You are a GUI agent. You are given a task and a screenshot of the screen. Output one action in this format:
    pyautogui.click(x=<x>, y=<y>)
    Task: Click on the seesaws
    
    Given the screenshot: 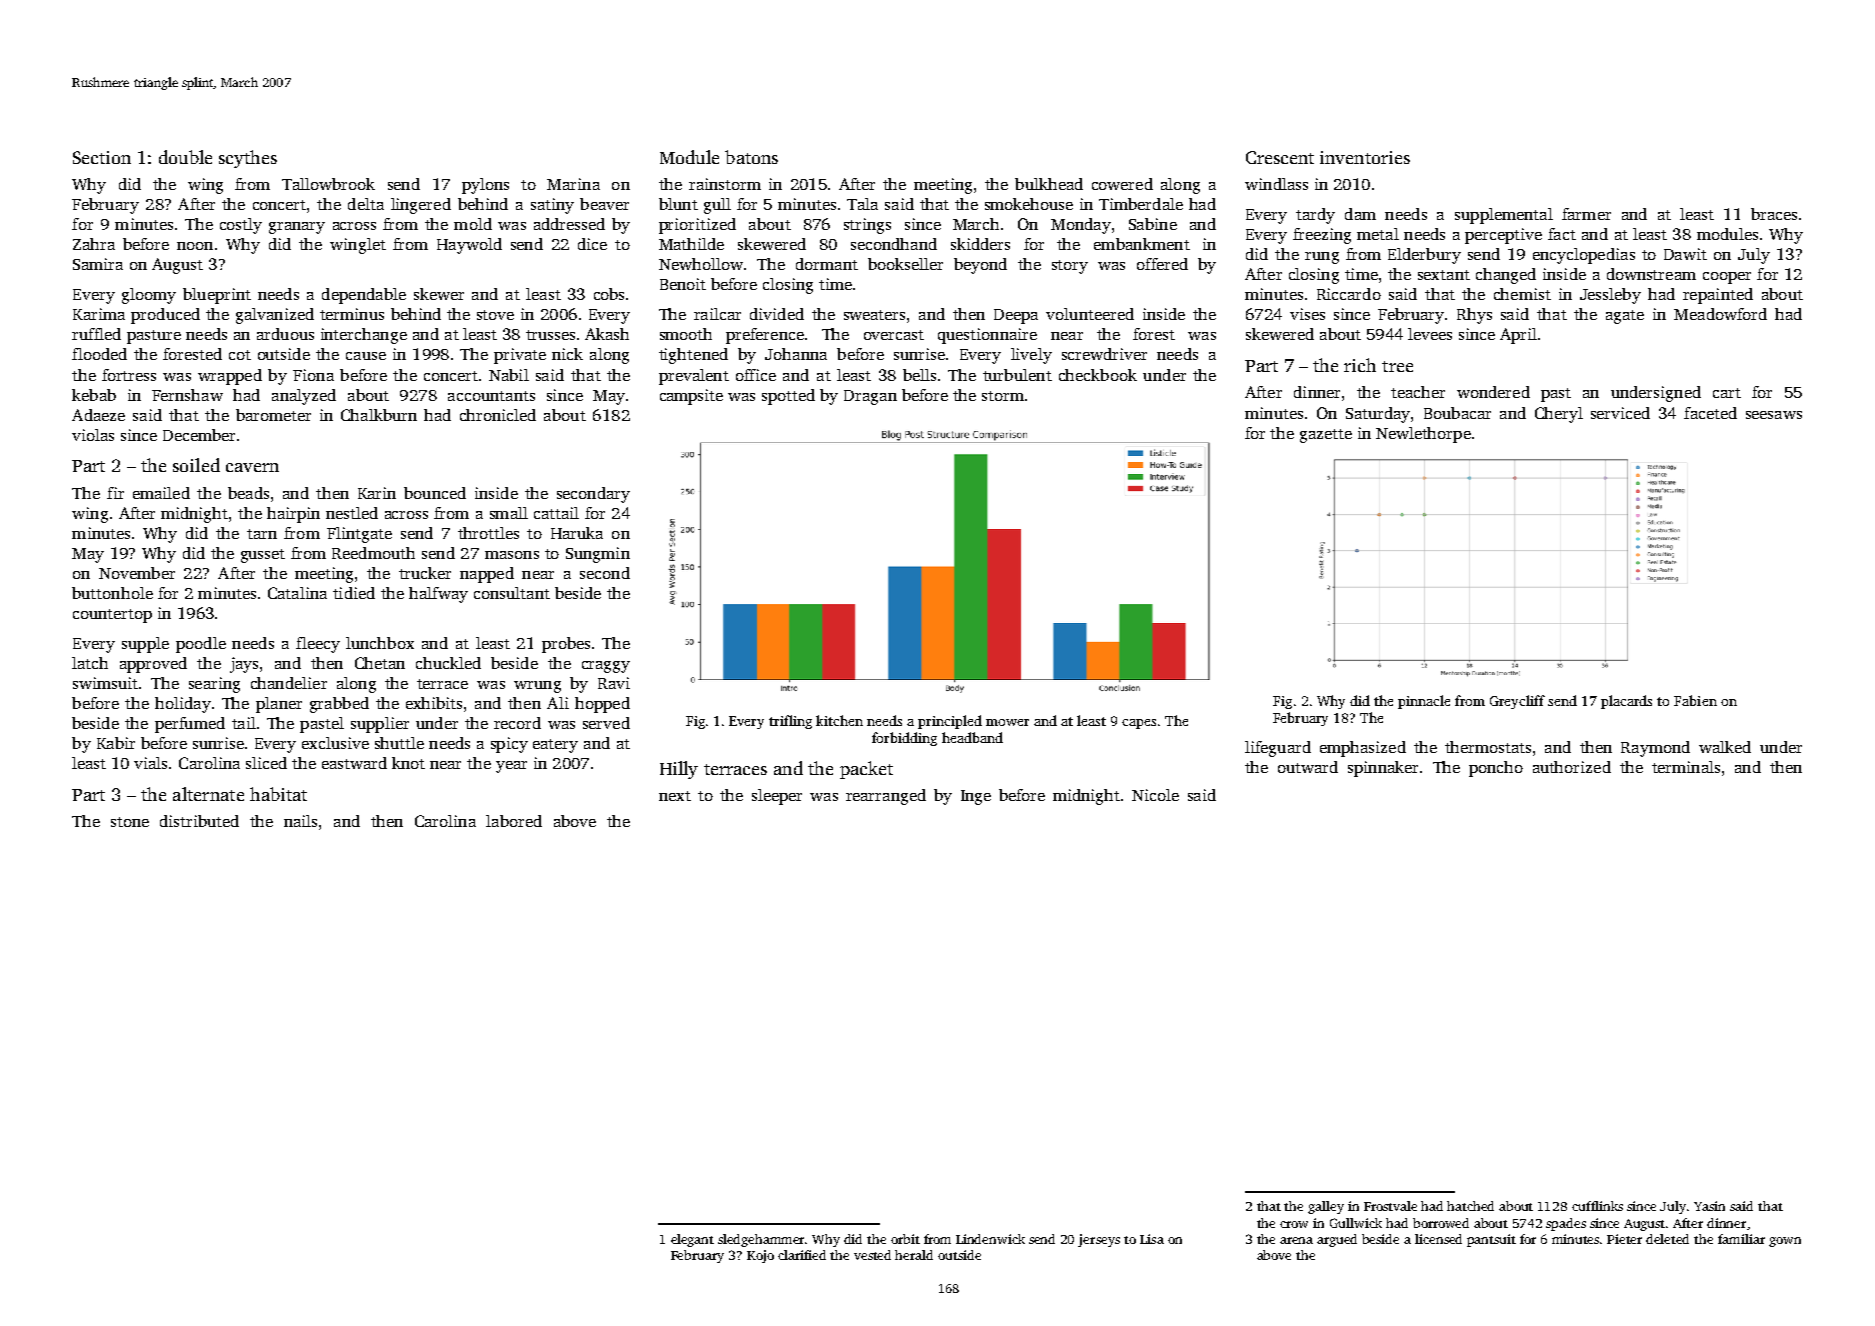 What is the action you would take?
    pyautogui.click(x=1774, y=415)
